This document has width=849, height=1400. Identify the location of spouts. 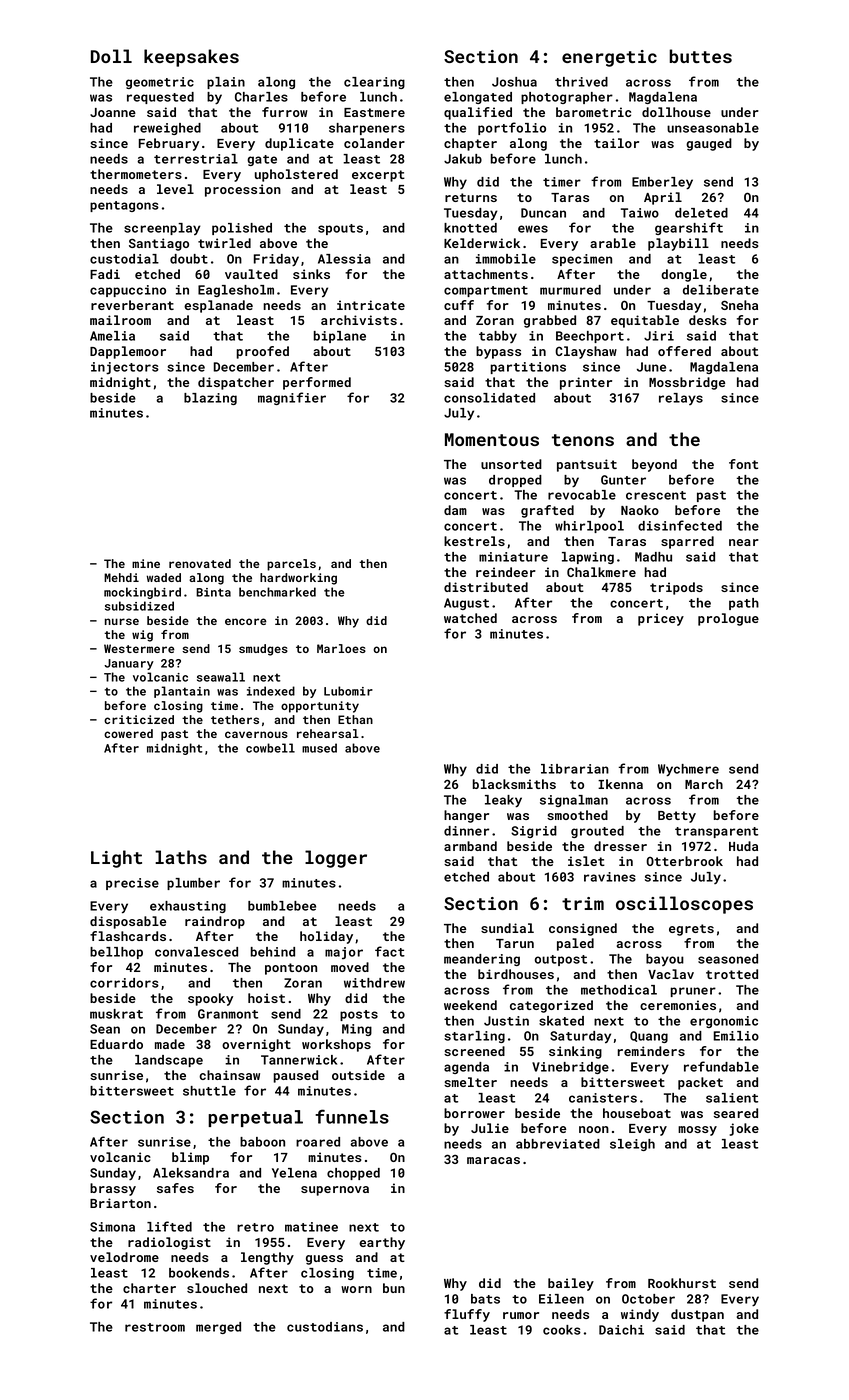
(340, 229).
